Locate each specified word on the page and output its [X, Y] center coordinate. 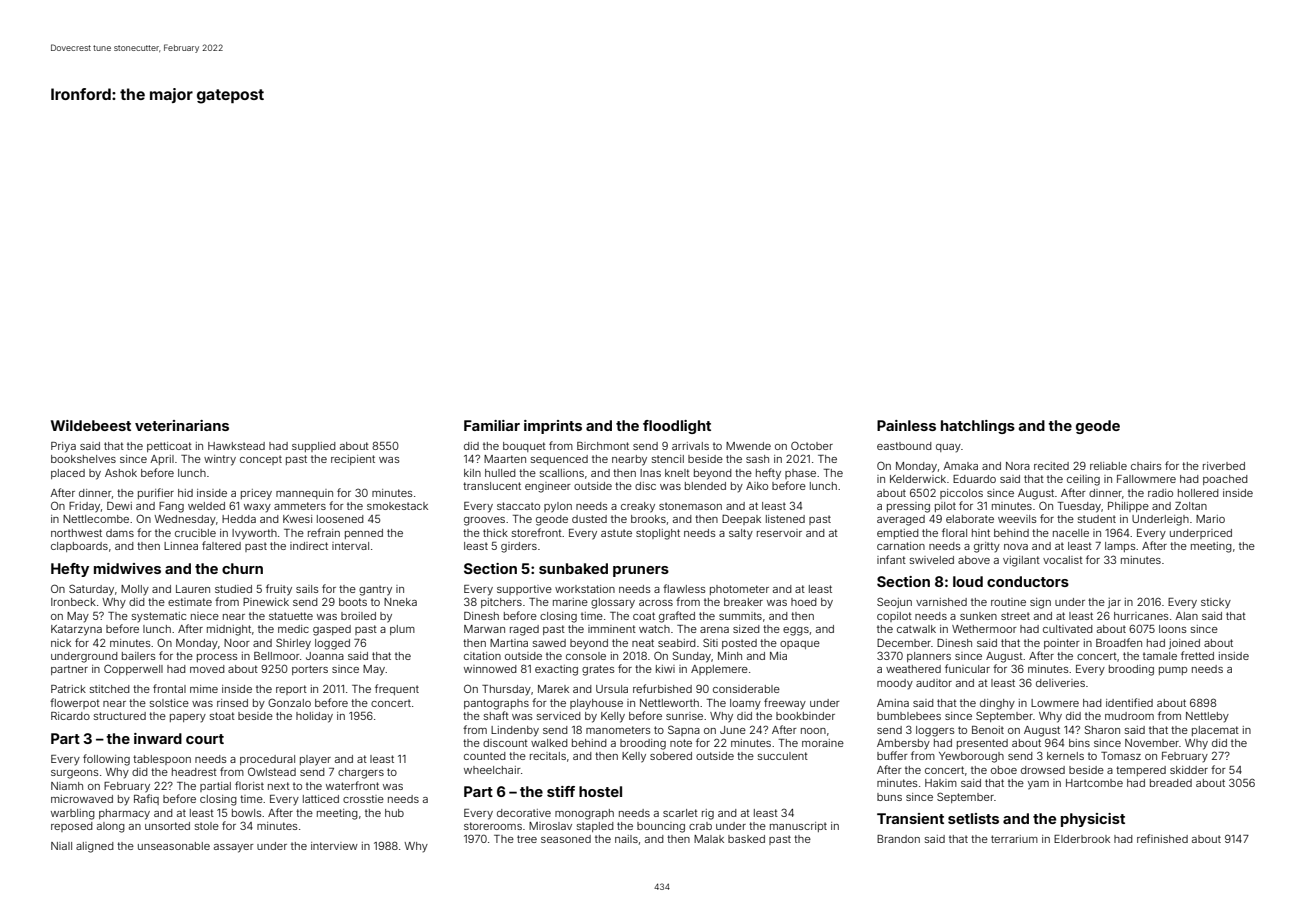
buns [889, 797]
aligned [95, 847]
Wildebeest [91, 425]
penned [364, 534]
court [205, 739]
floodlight [677, 427]
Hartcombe [1094, 783]
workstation [585, 589]
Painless [906, 425]
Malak [709, 839]
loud [968, 581]
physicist [1093, 820]
